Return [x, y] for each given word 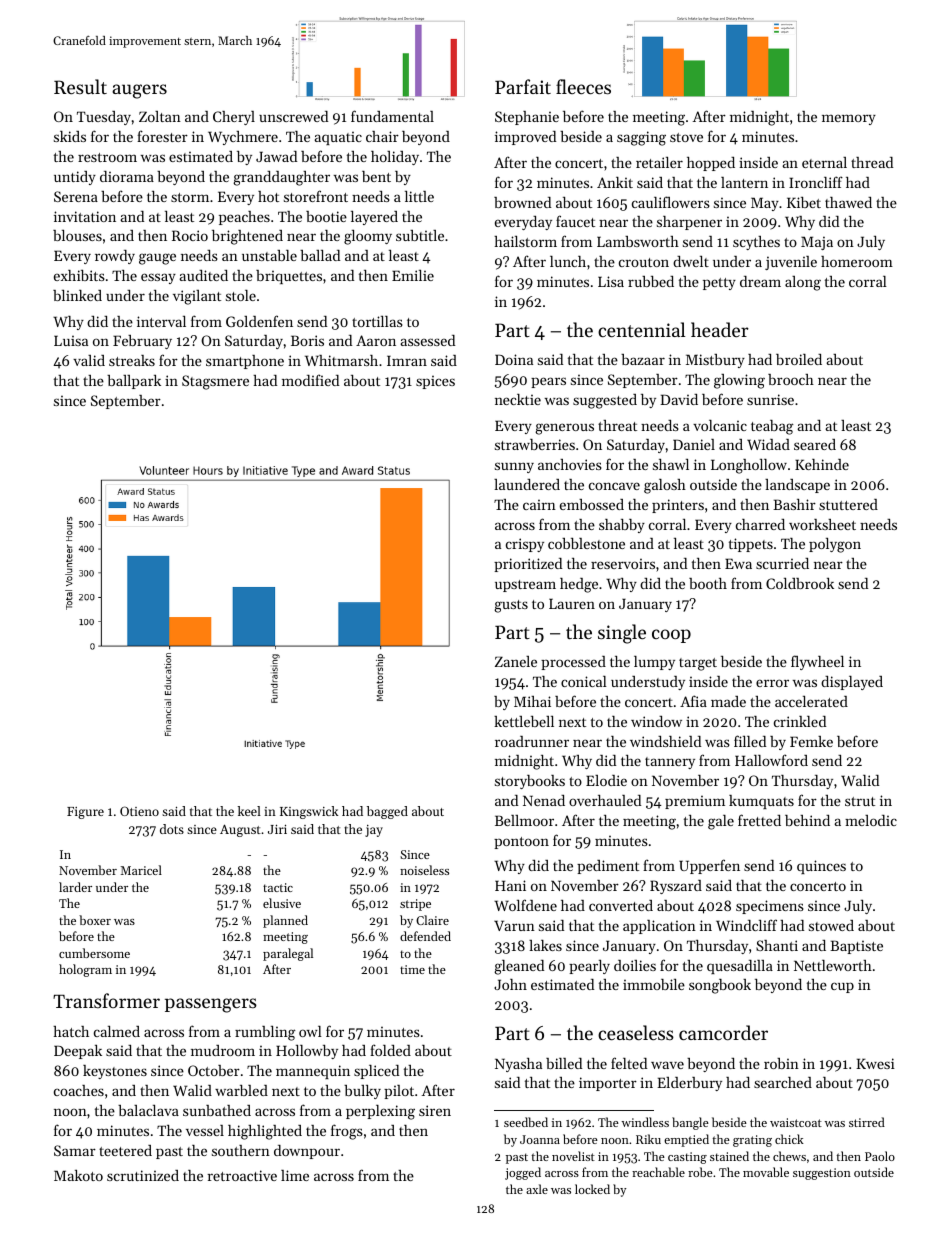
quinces [821, 867]
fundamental [392, 116]
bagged [387, 812]
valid [89, 360]
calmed [117, 1031]
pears [548, 382]
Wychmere [243, 138]
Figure [85, 813]
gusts [511, 606]
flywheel [817, 662]
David [679, 399]
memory [849, 119]
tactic [278, 887]
